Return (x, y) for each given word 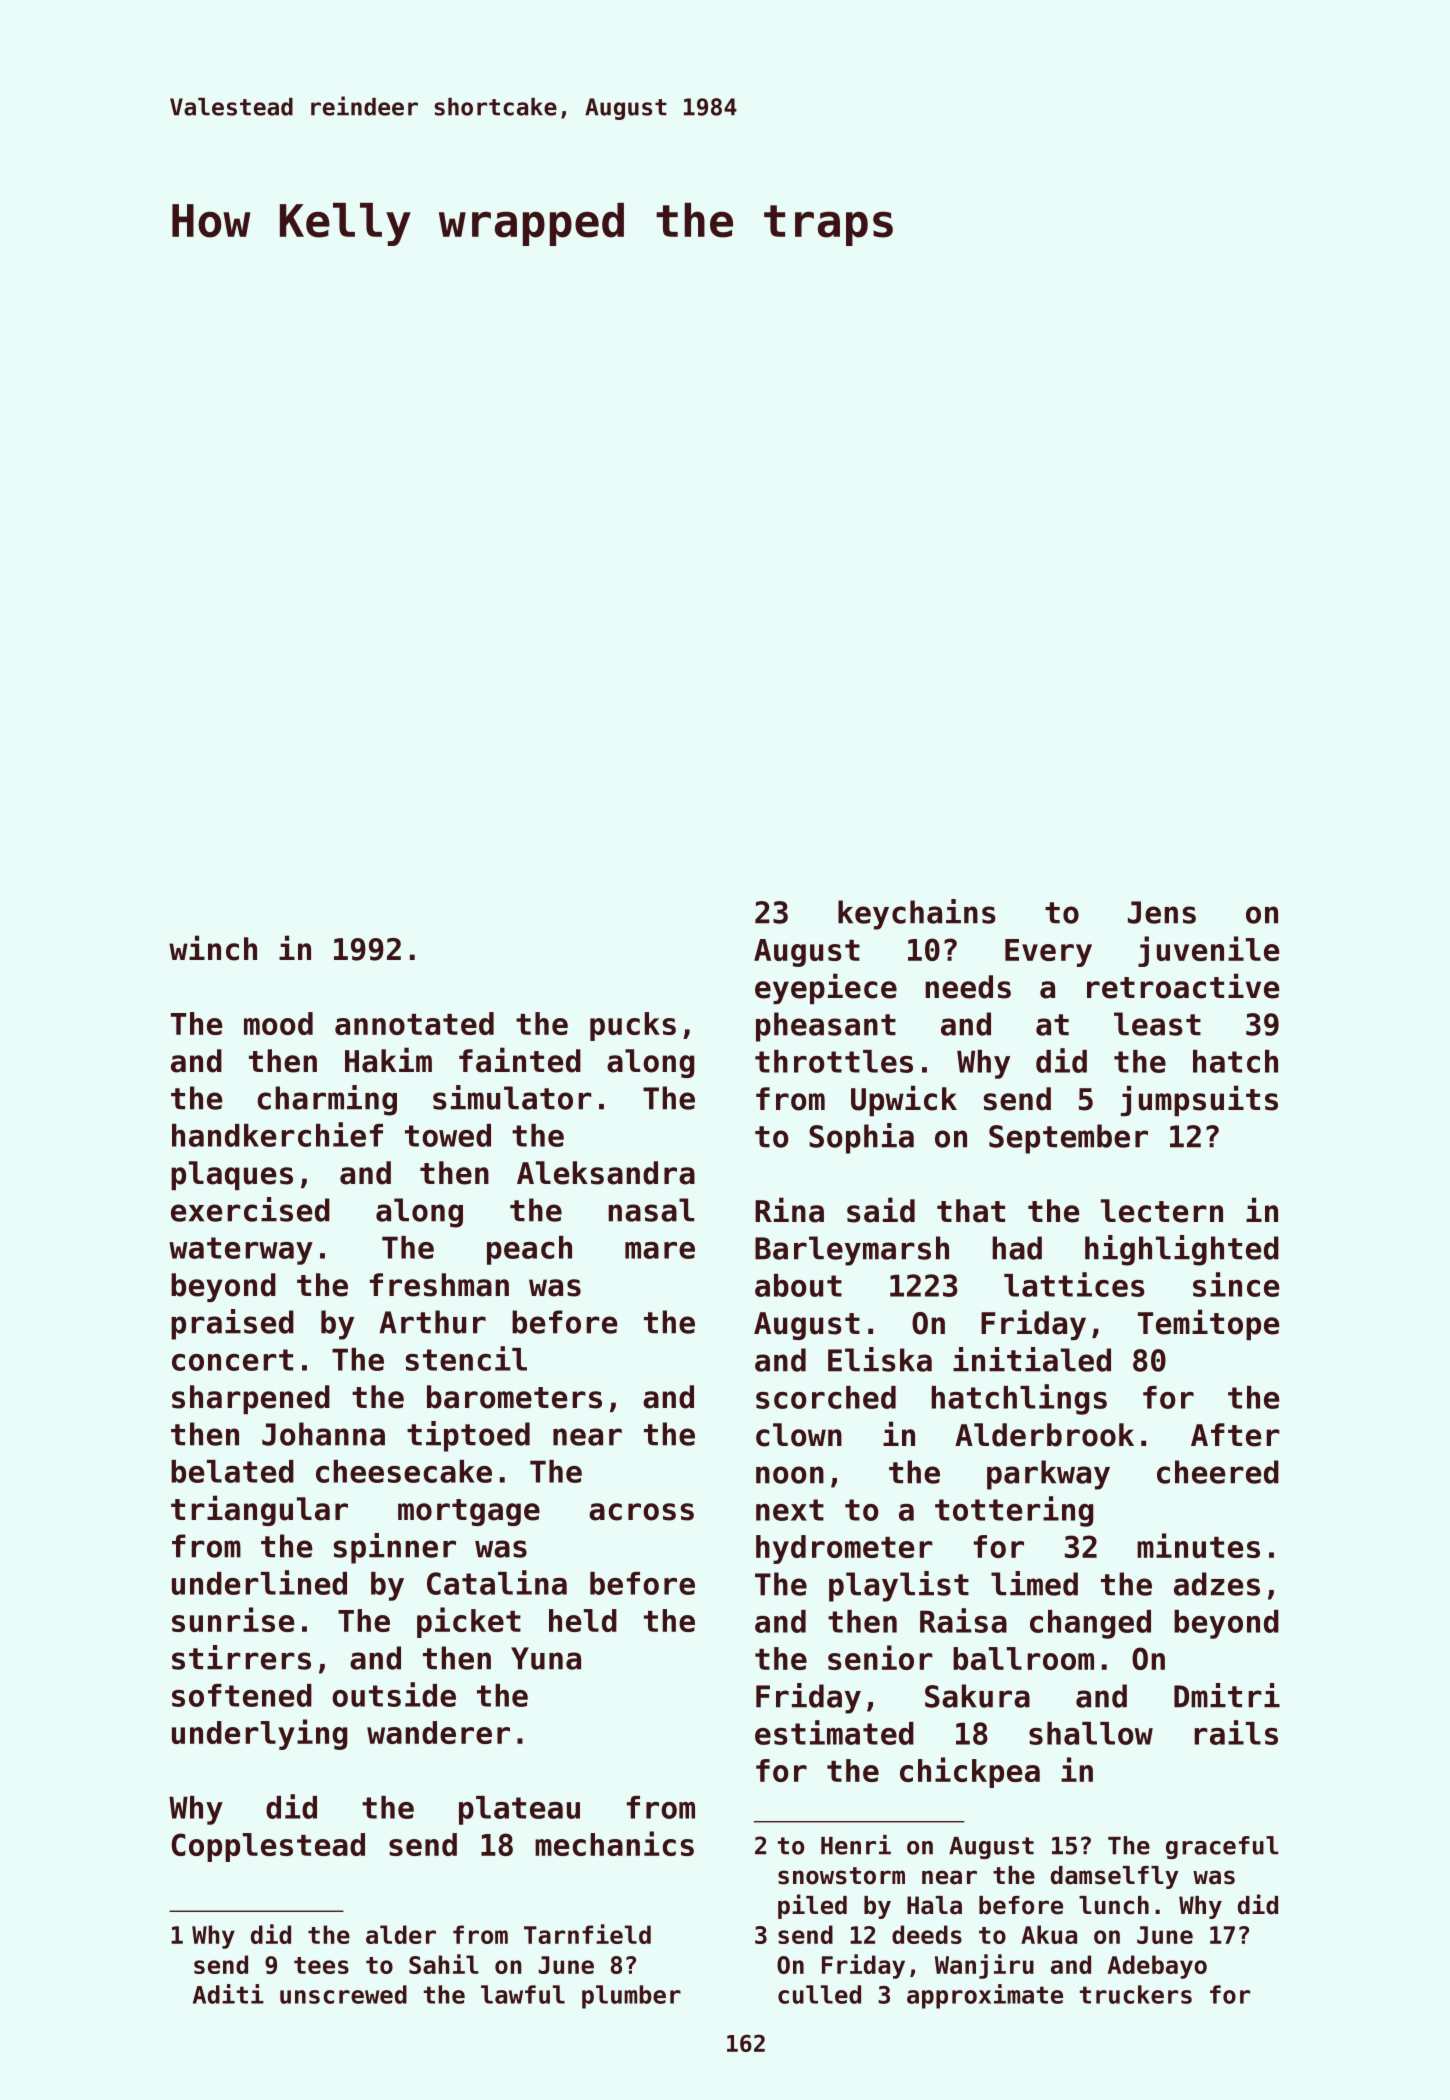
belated (232, 1471)
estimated (834, 1732)
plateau (519, 1810)
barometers (514, 1397)
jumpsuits (1199, 1100)
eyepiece (826, 988)
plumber (631, 1997)
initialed (1032, 1359)
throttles (834, 1061)
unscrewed (343, 1994)
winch (213, 948)
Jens (1162, 912)
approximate (985, 1996)
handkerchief (277, 1134)
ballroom (1023, 1658)
